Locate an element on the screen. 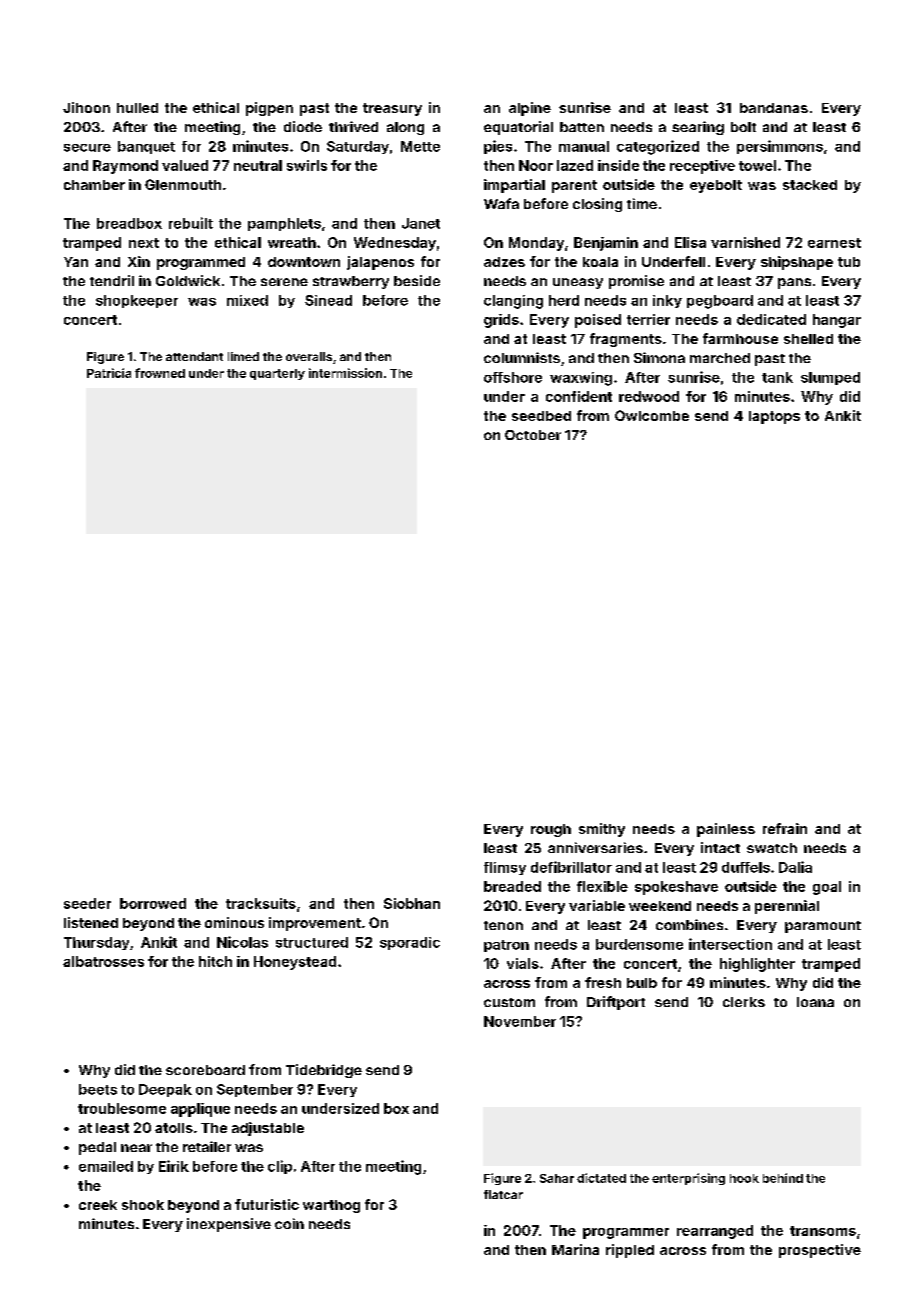  sporadic is located at coordinates (410, 943).
